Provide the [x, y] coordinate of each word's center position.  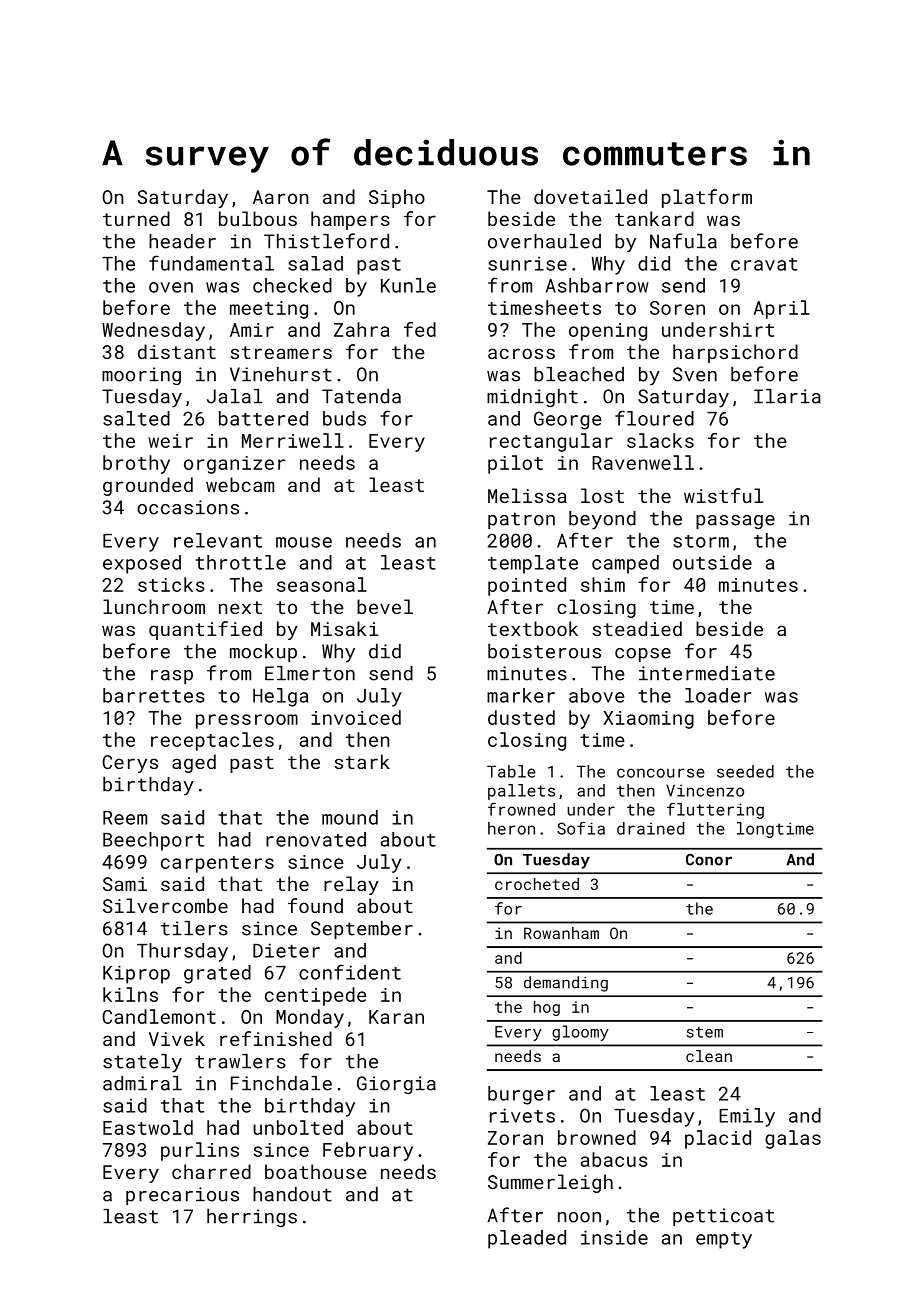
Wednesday [153, 331]
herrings [252, 1218]
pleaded [527, 1239]
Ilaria [787, 396]
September [362, 930]
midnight [532, 398]
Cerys [130, 764]
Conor [709, 860]
